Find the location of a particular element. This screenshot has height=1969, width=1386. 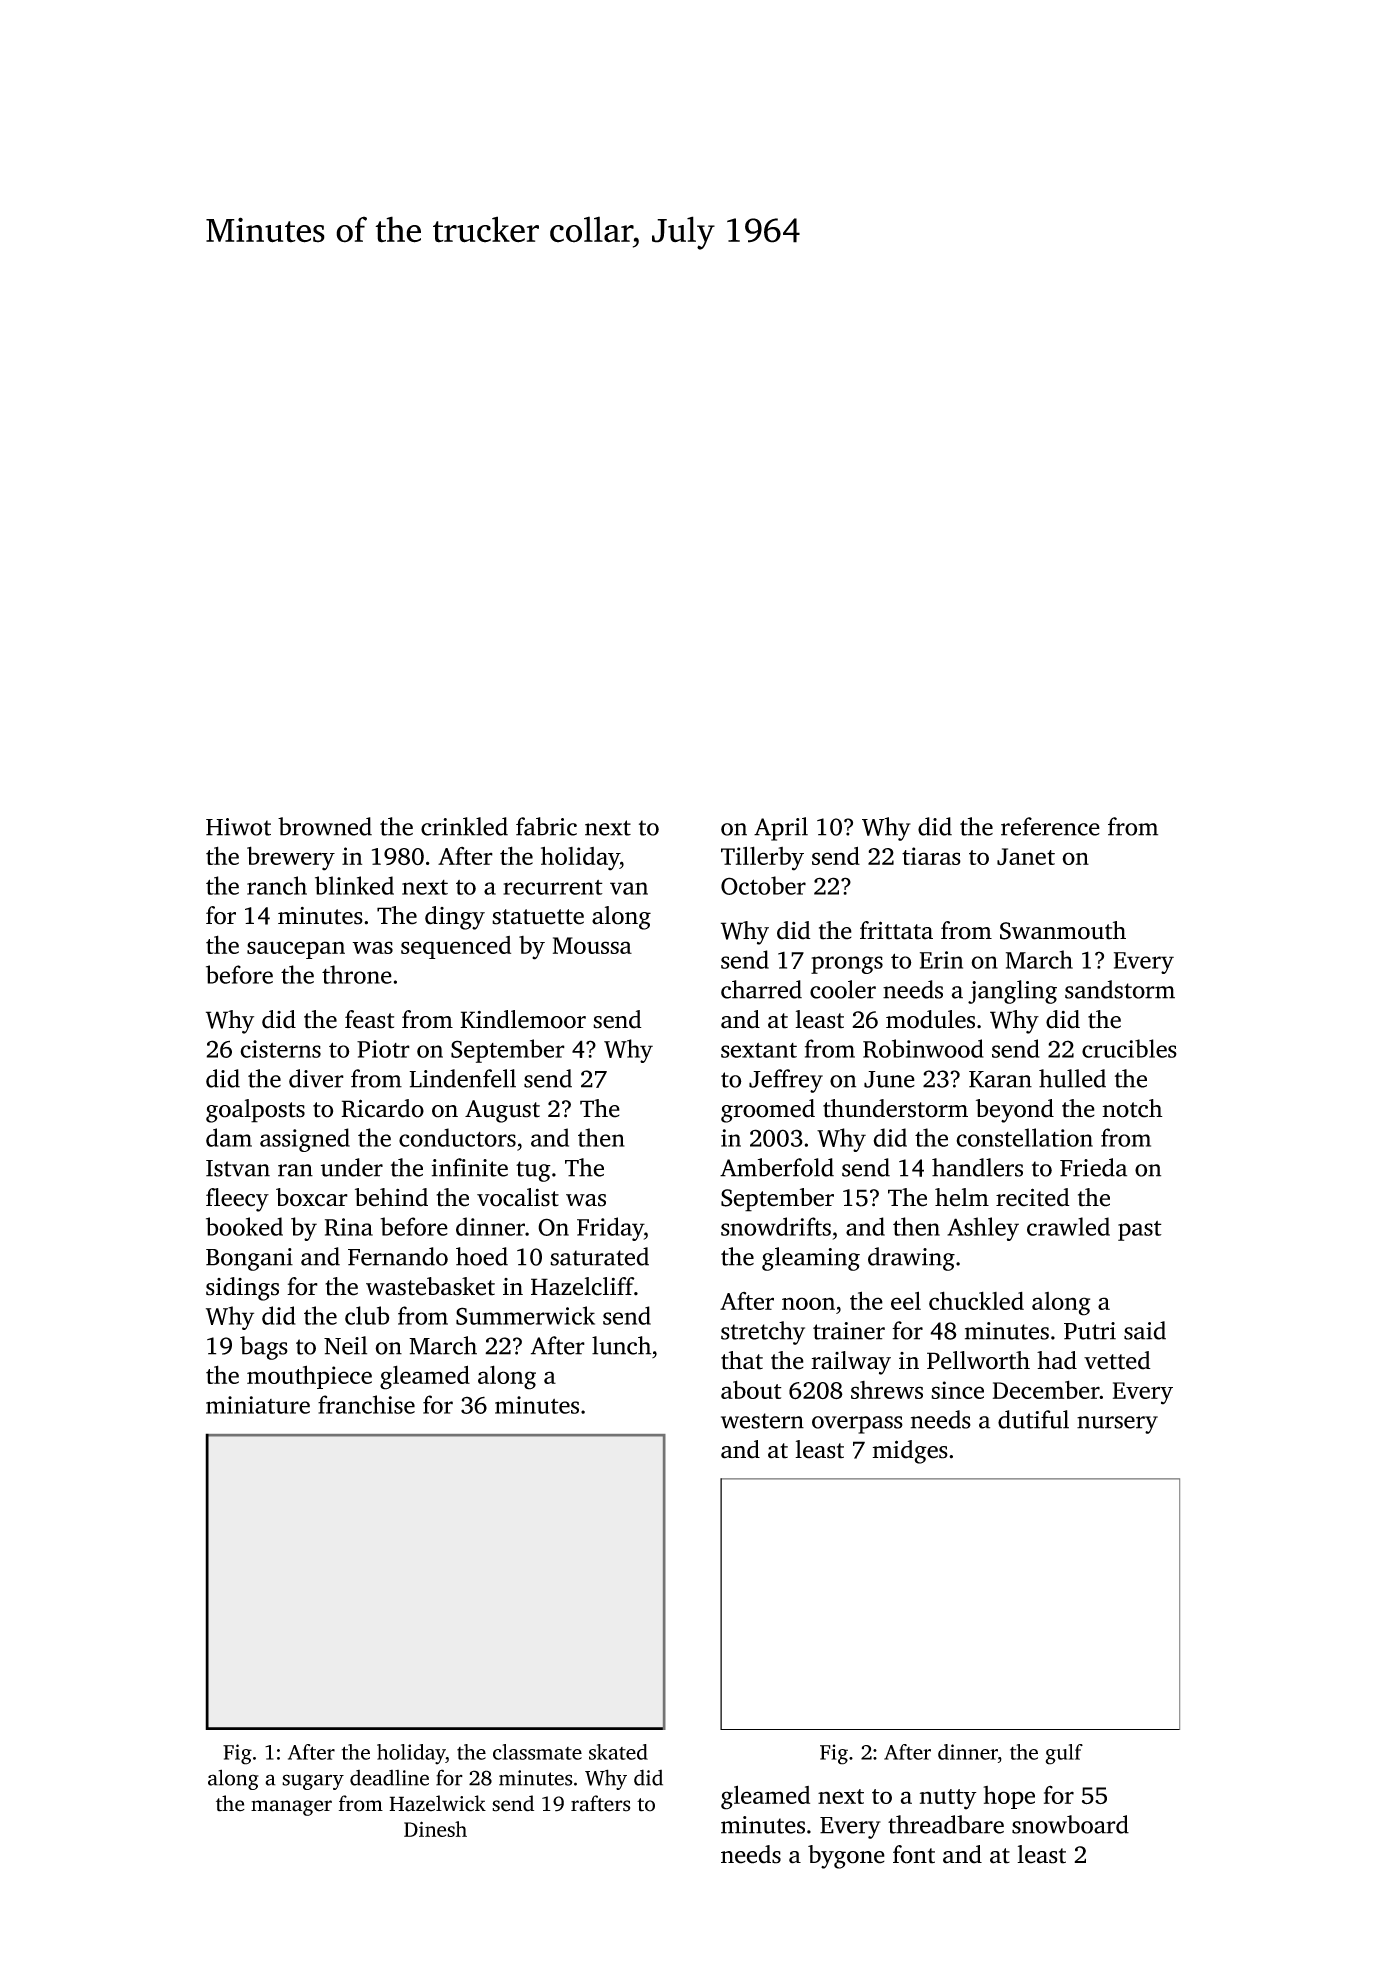

manager is located at coordinates (291, 1808).
